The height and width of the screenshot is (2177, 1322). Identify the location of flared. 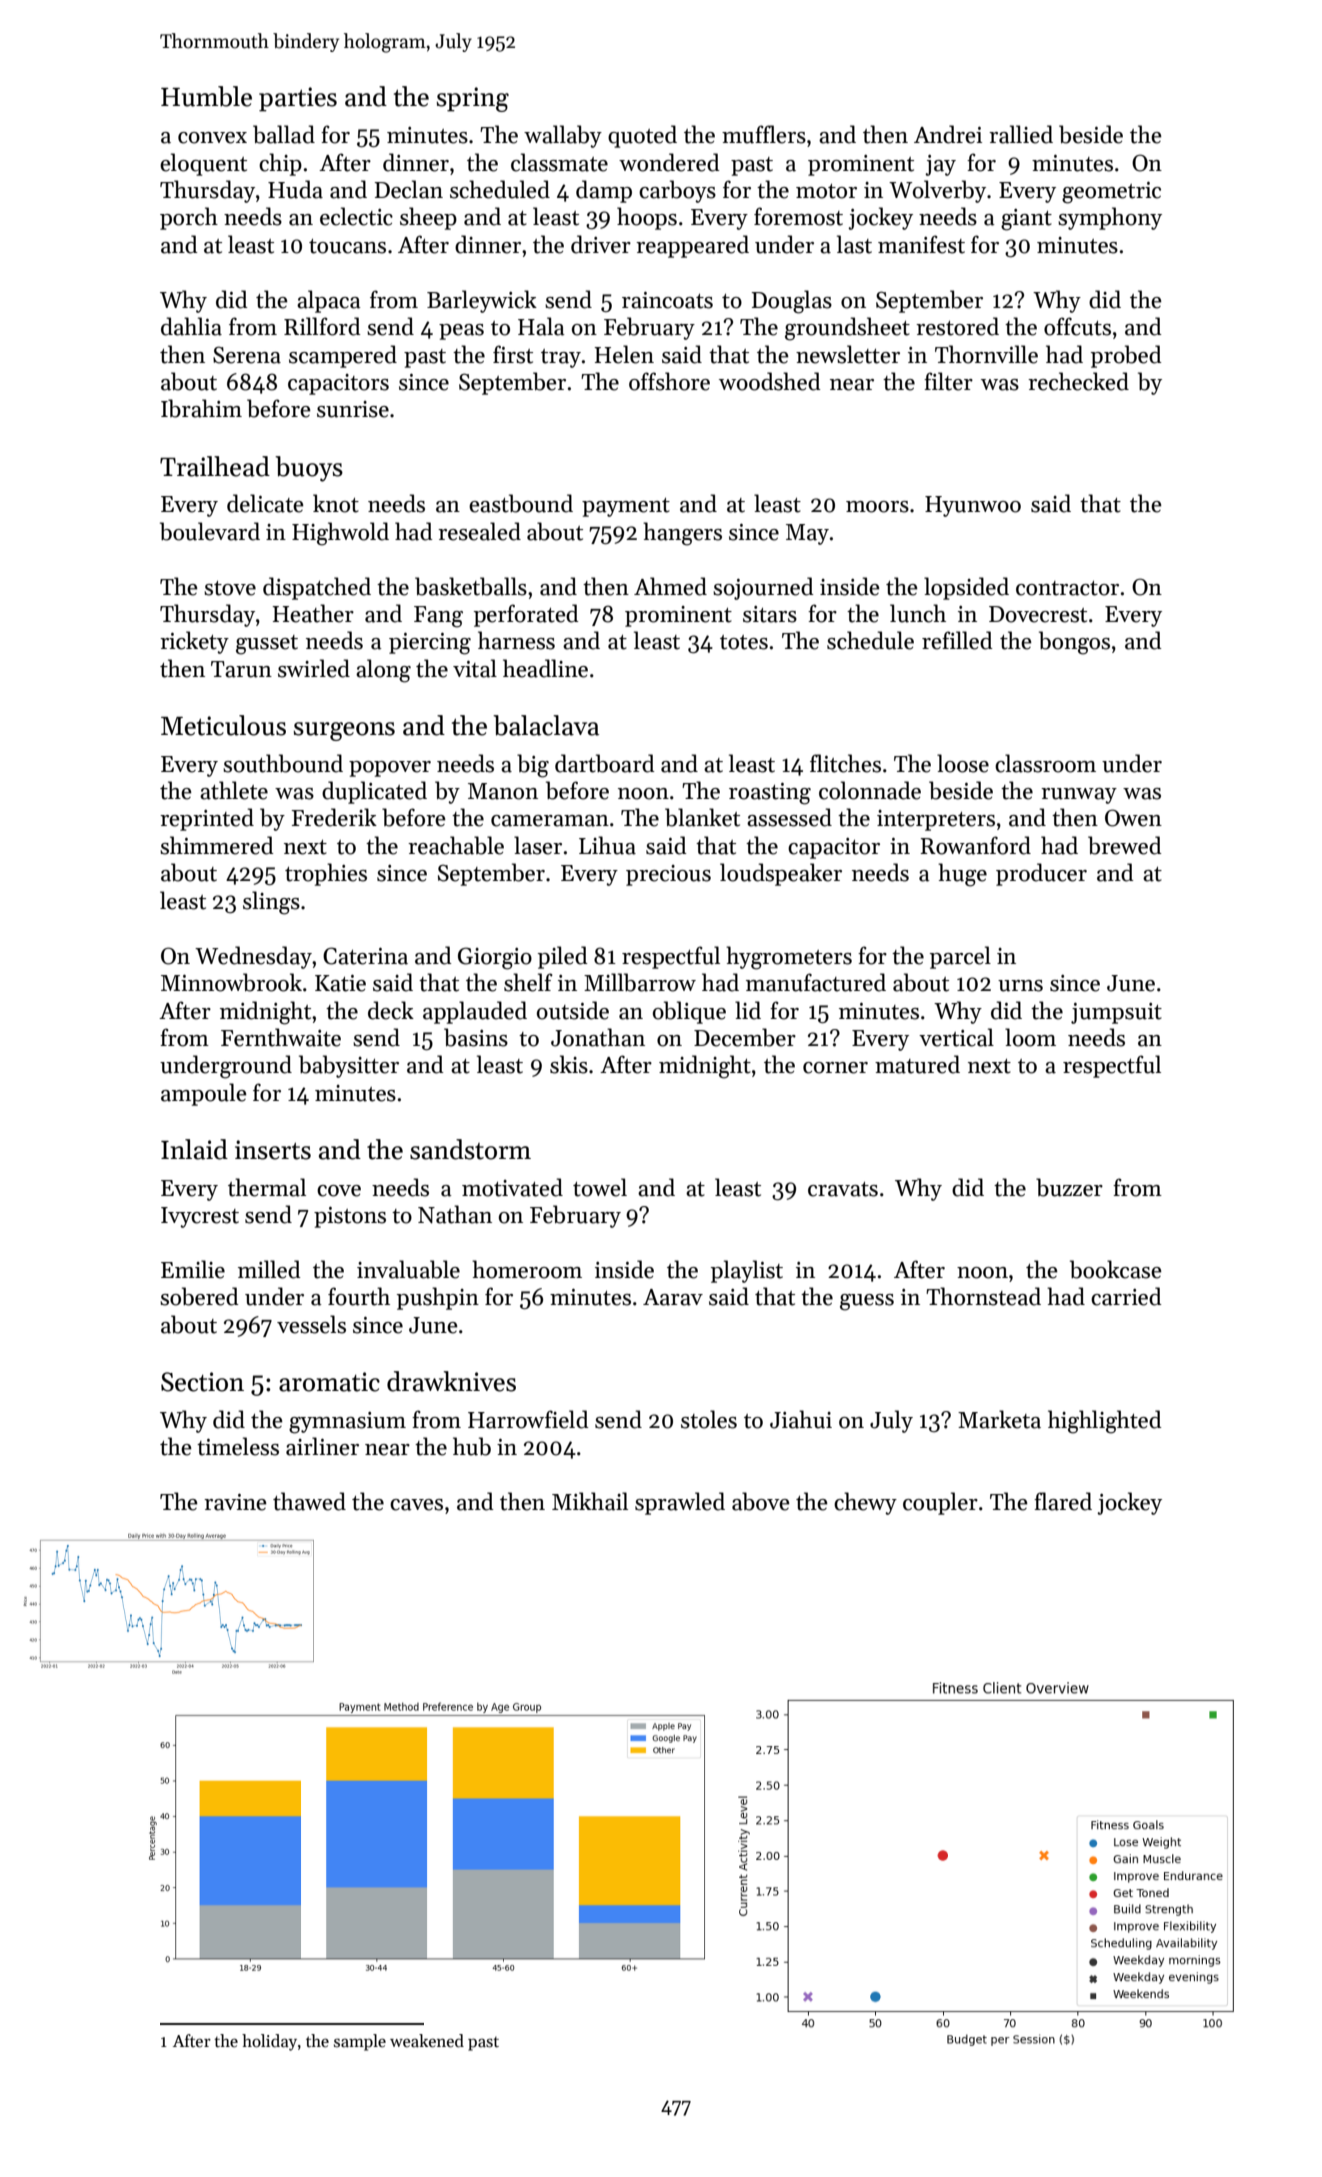
(1063, 1501).
